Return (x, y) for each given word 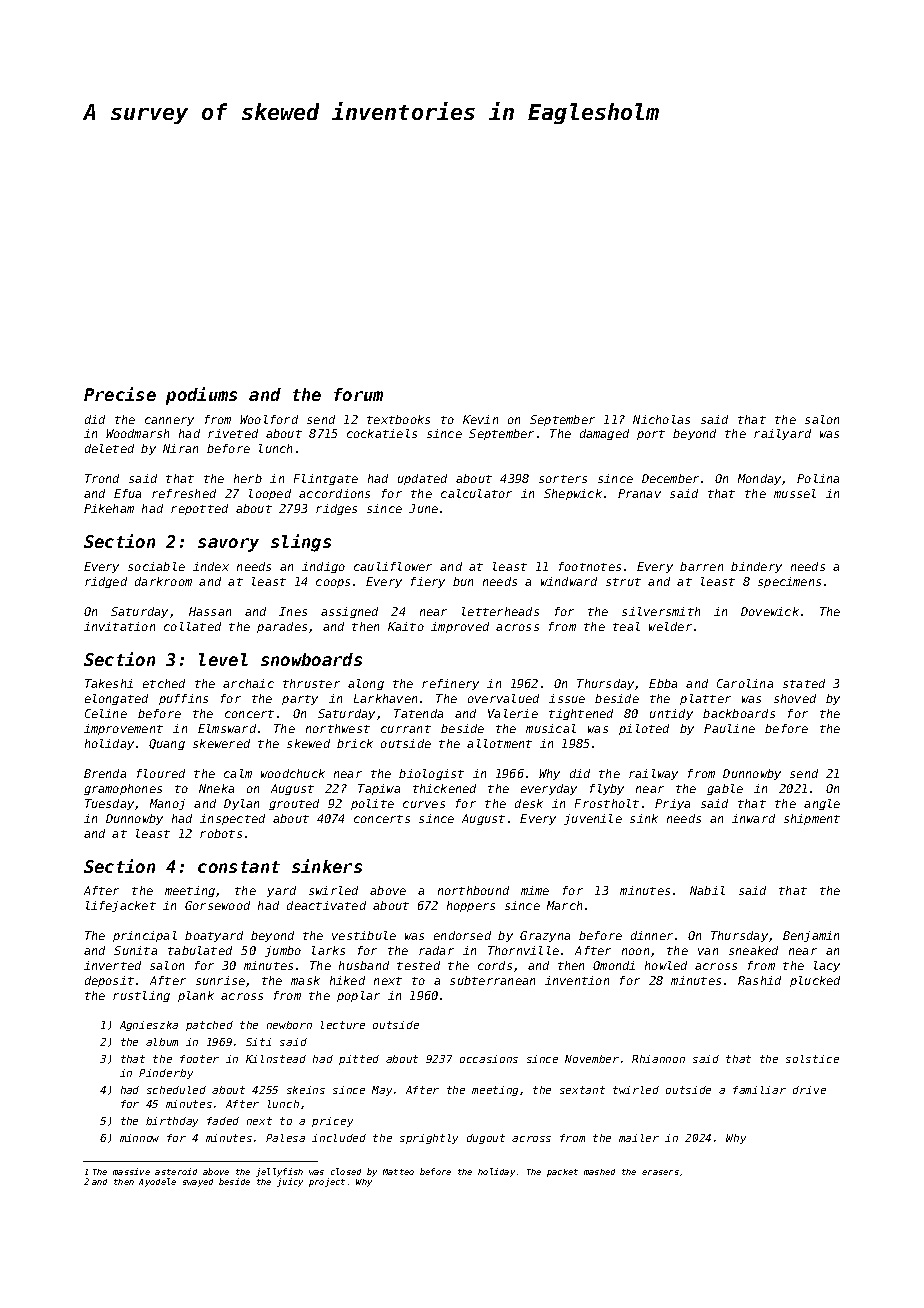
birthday (172, 1122)
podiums (201, 396)
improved (460, 627)
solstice (812, 1059)
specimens (789, 582)
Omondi (614, 965)
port (651, 435)
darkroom (163, 581)
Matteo (398, 1172)
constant (239, 867)
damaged (604, 434)
